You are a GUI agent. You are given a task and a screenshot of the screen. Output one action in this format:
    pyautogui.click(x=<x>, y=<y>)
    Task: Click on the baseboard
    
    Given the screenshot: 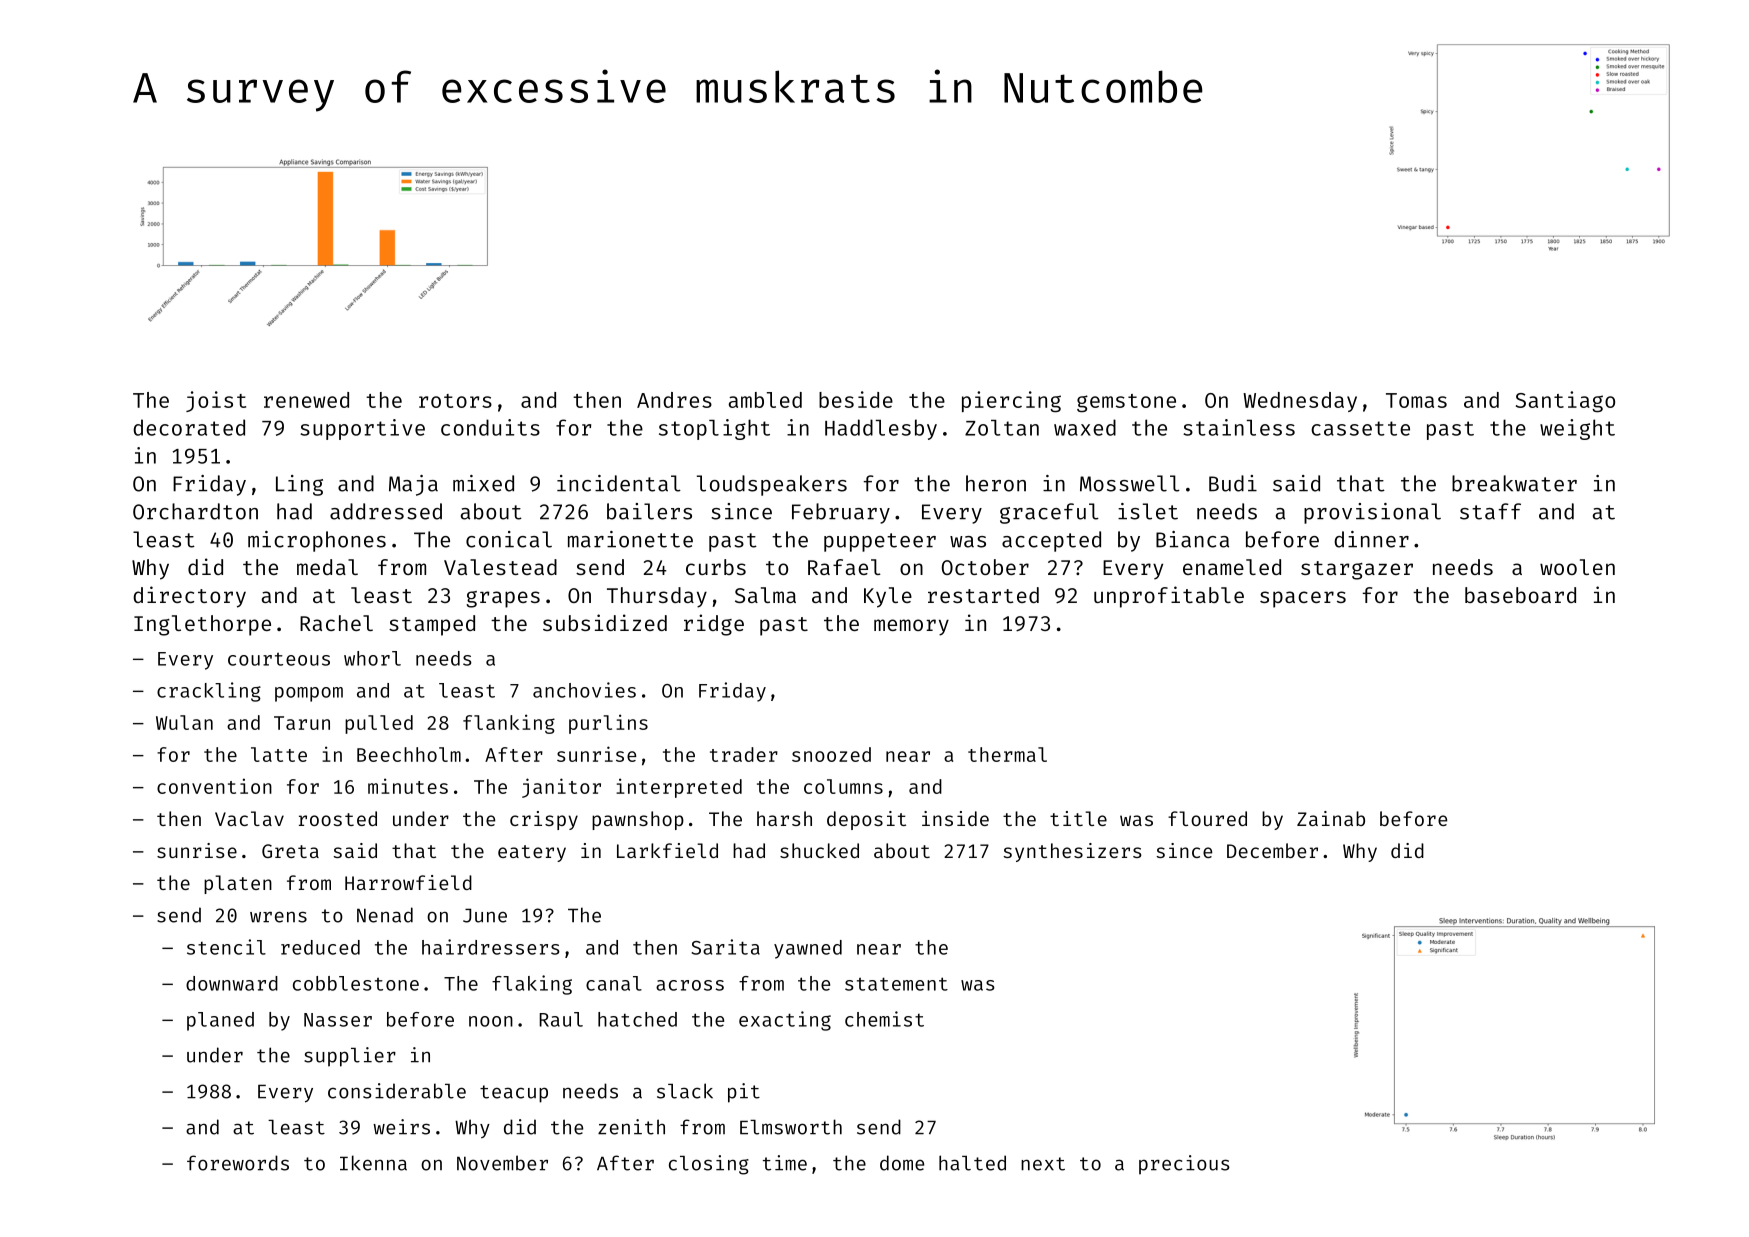 What is the action you would take?
    pyautogui.click(x=1520, y=595)
